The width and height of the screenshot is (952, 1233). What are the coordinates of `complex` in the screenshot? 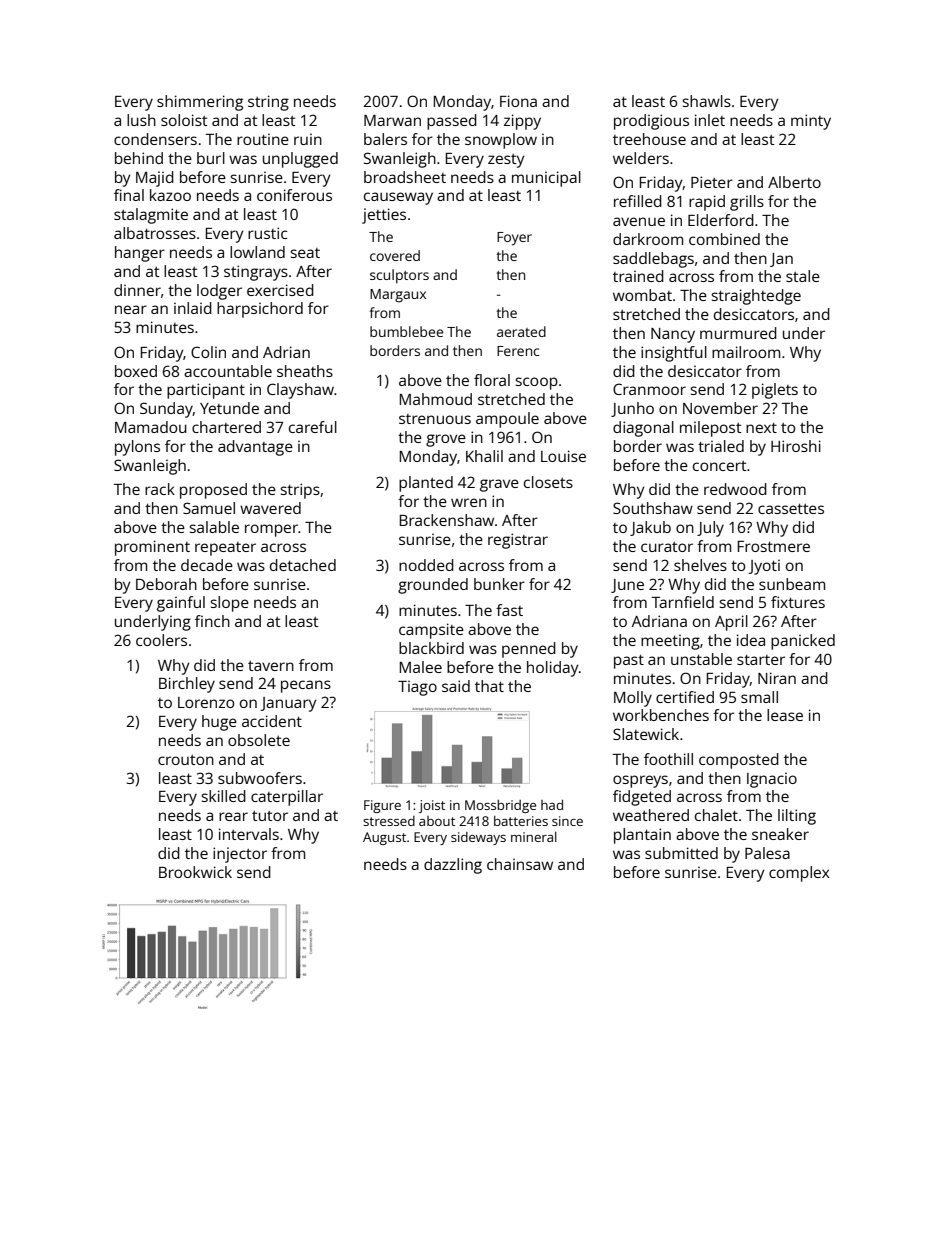 It's located at (799, 874).
